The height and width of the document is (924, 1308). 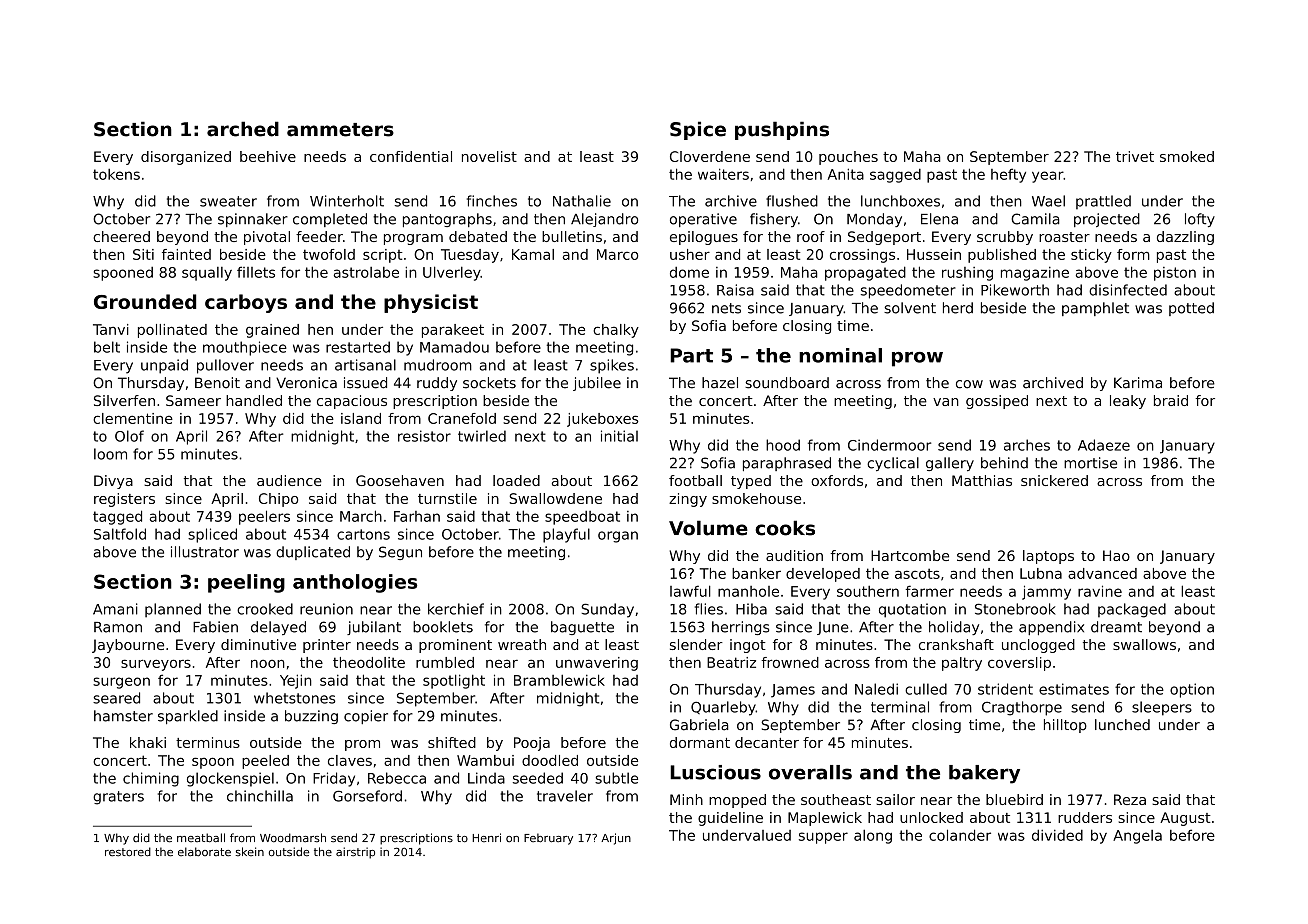 What do you see at coordinates (982, 480) in the document?
I see `Matthias` at bounding box center [982, 480].
